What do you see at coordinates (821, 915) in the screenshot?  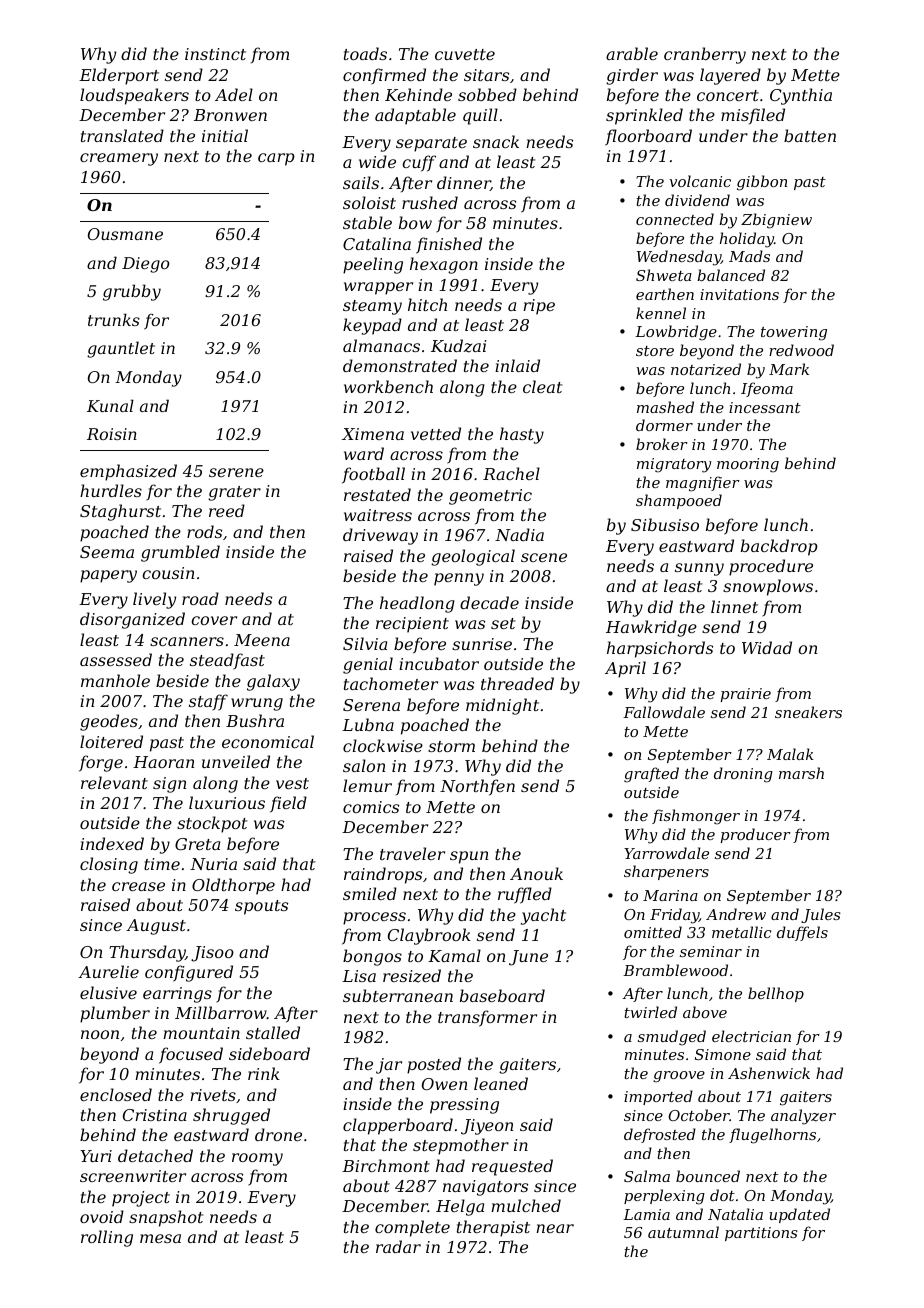 I see `Jules` at bounding box center [821, 915].
